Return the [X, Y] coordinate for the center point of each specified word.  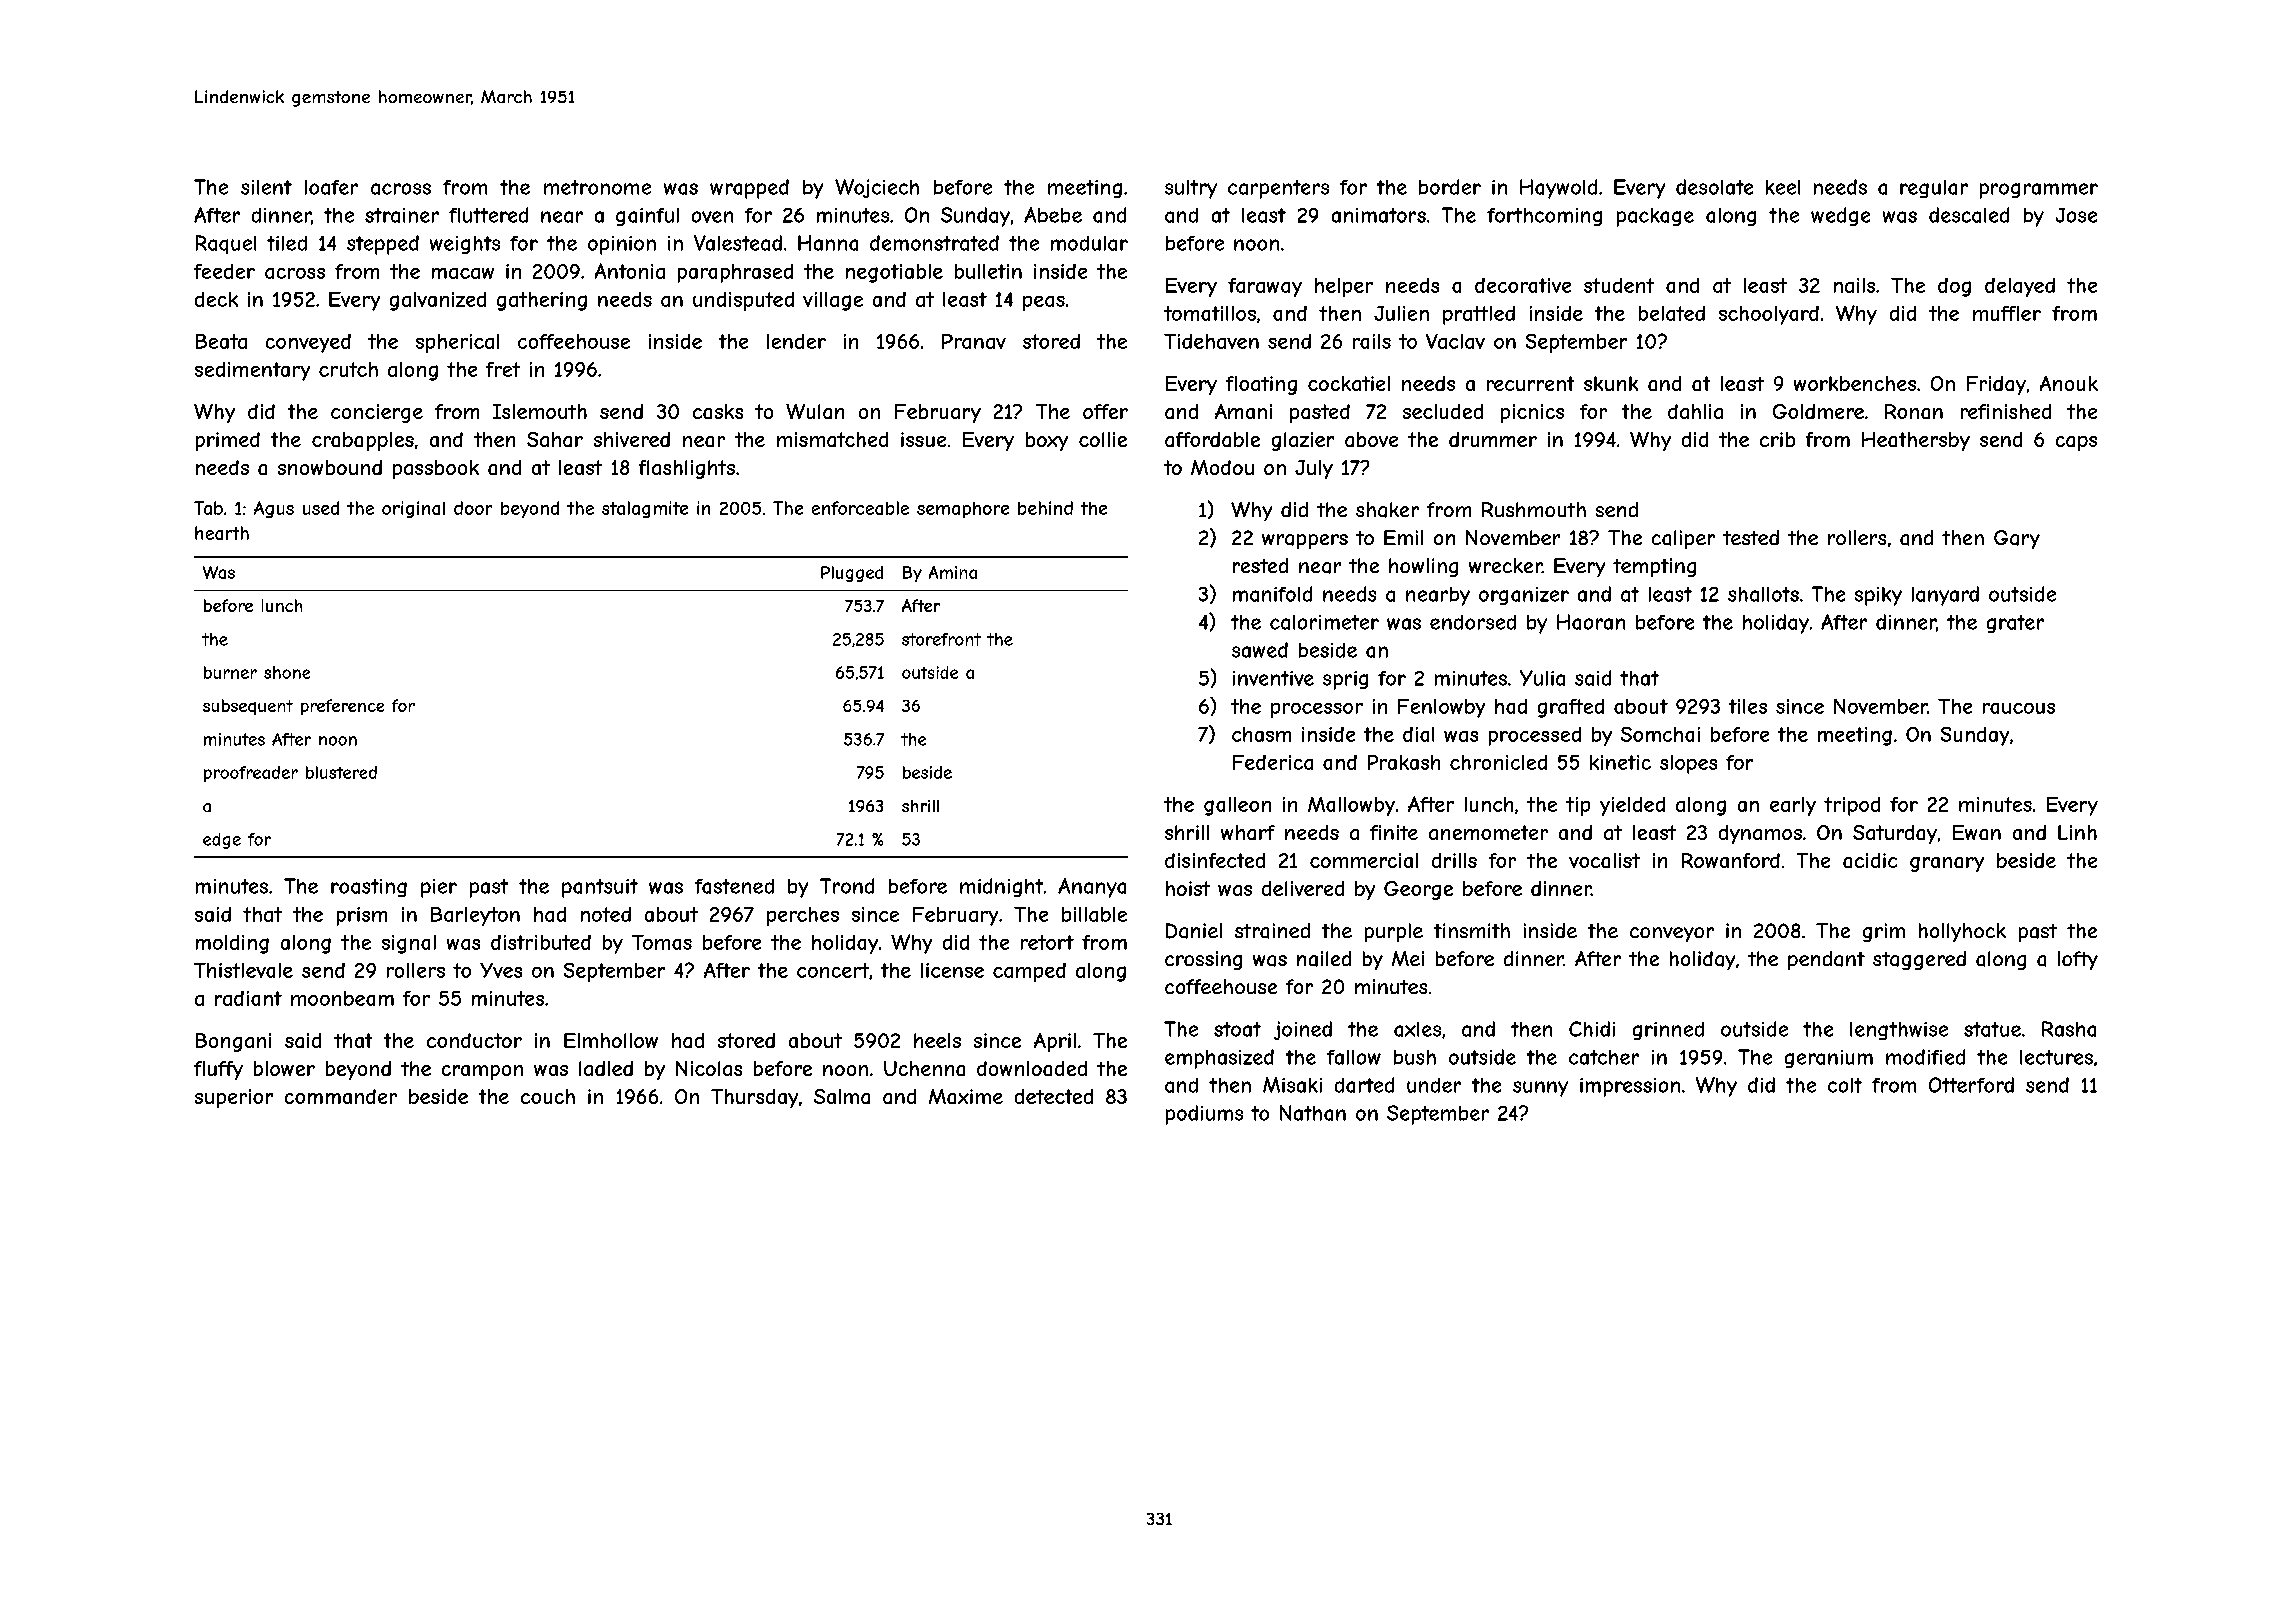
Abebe [1053, 215]
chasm [1261, 734]
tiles [1748, 706]
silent [266, 187]
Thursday [754, 1098]
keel [1783, 187]
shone [287, 672]
